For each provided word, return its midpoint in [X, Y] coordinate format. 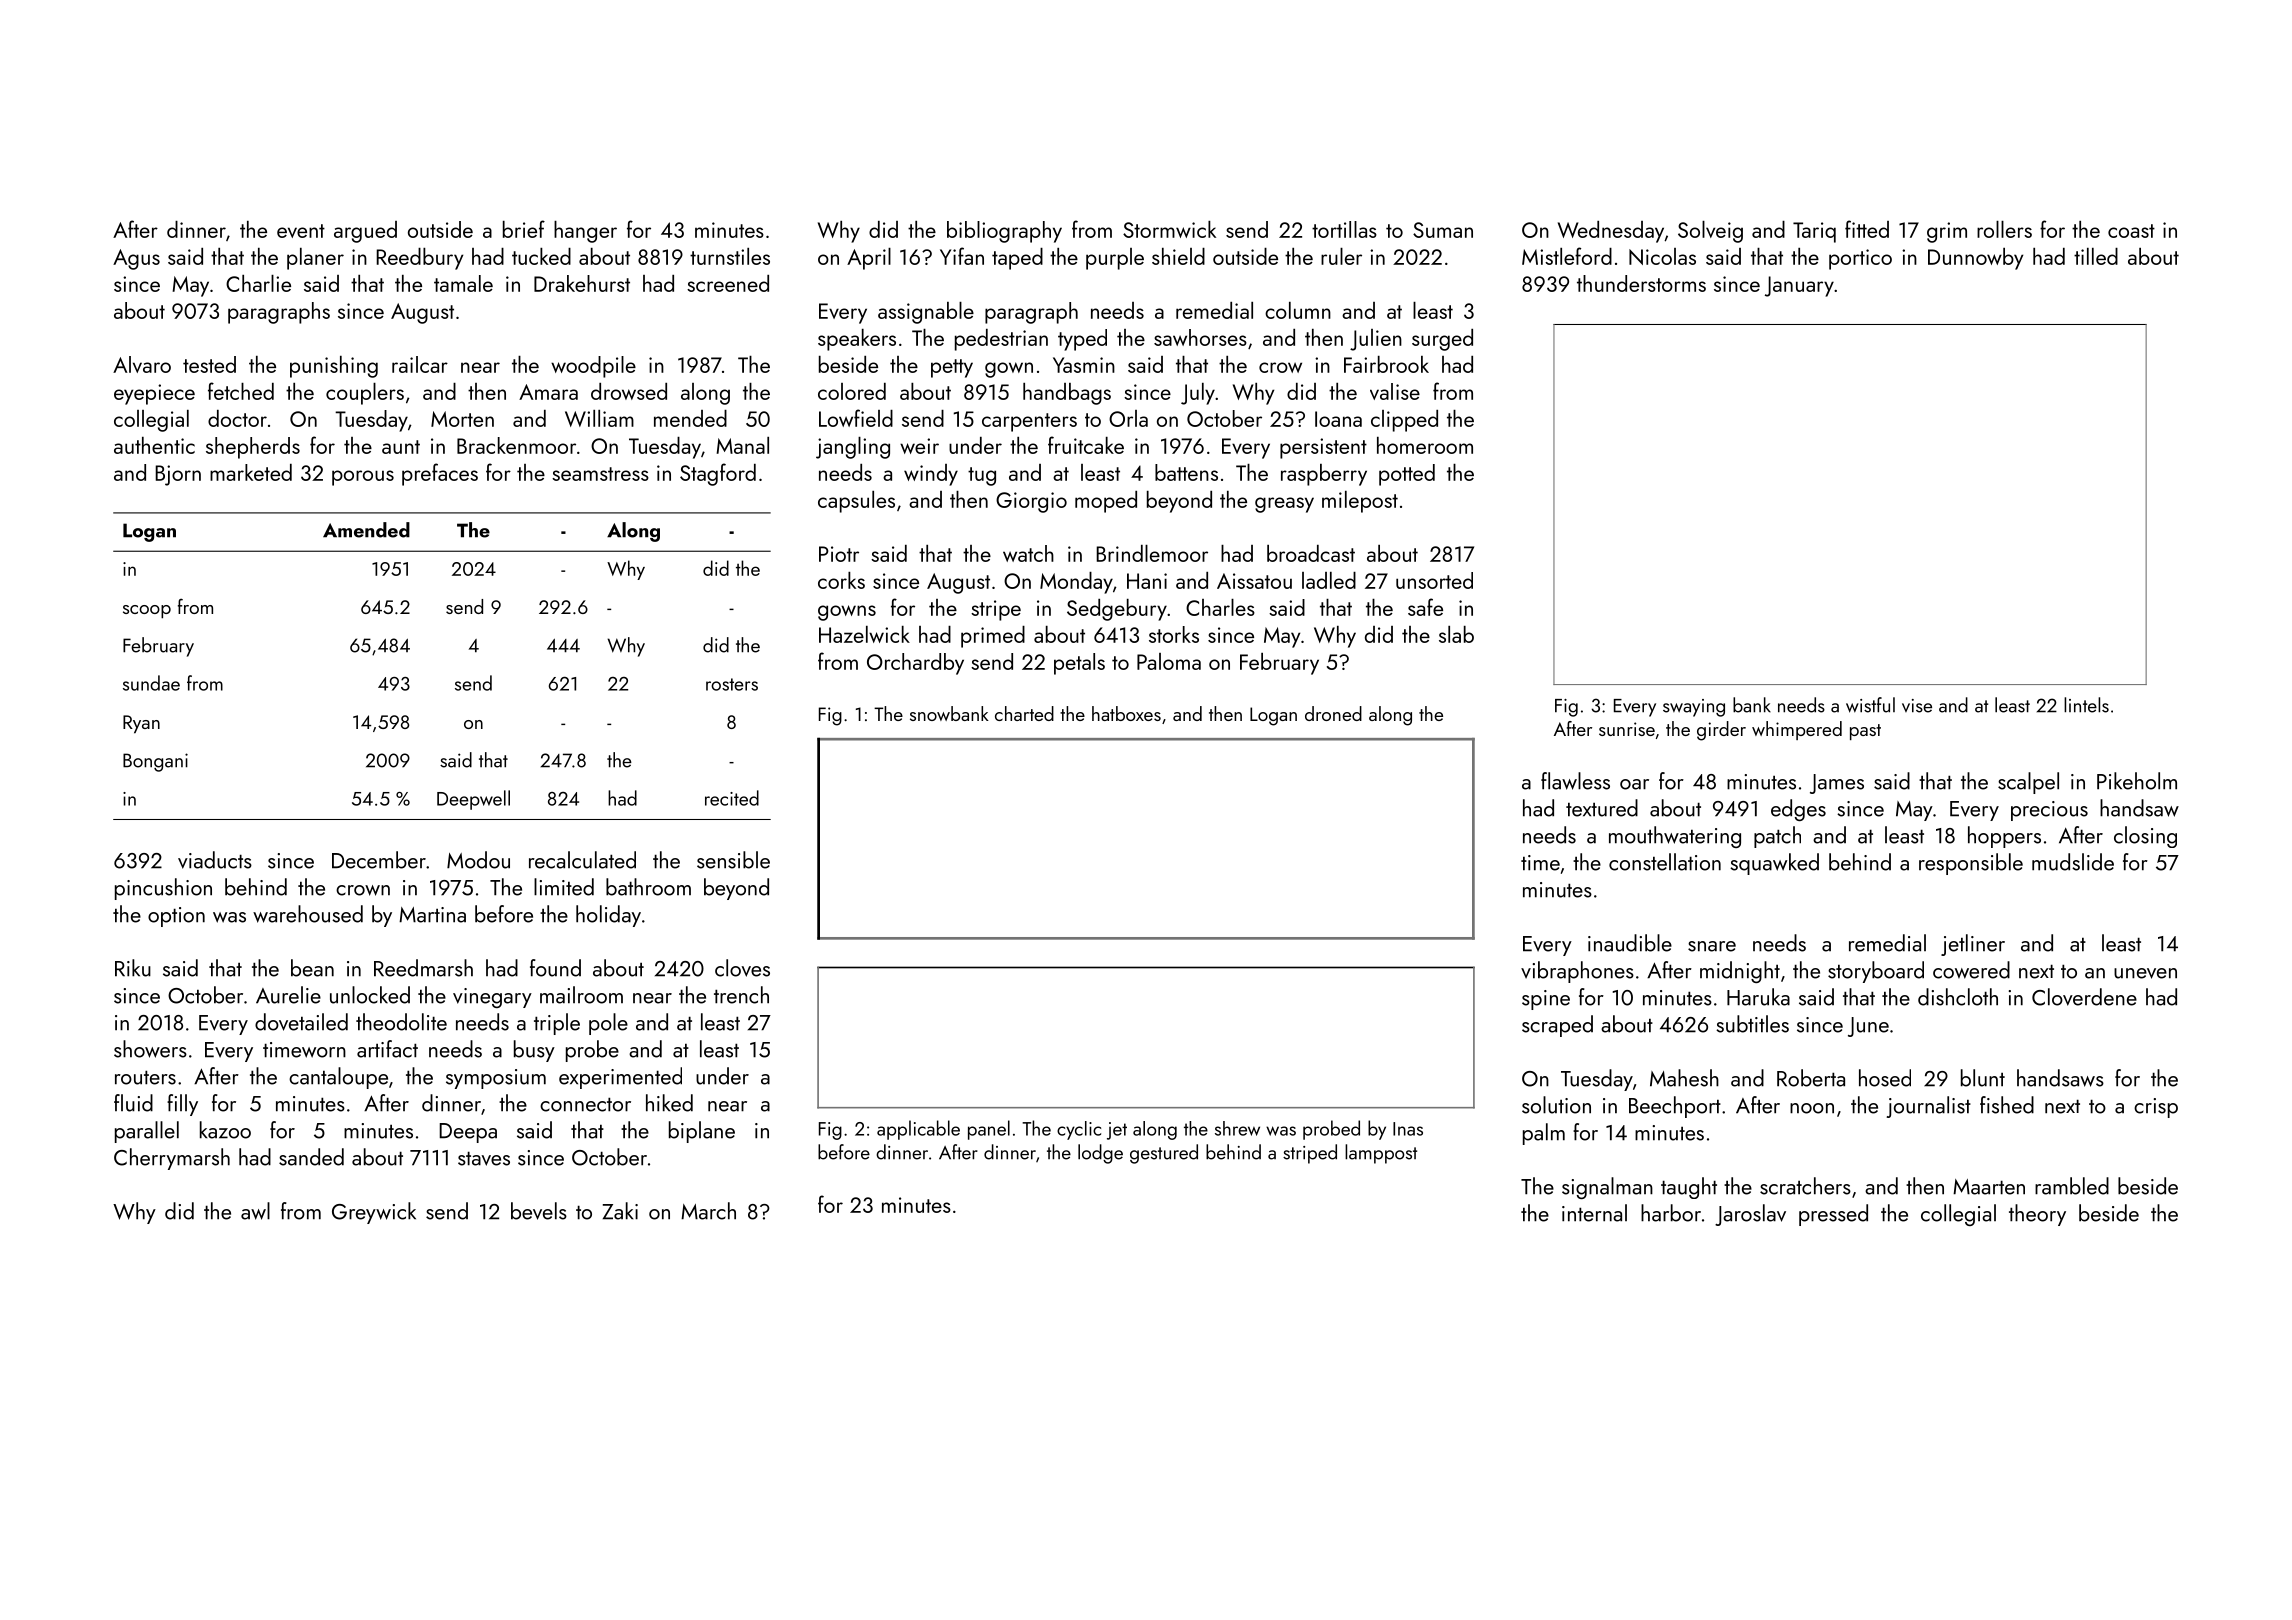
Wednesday [1611, 232]
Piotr [839, 554]
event [301, 231]
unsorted [1434, 580]
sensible [733, 860]
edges [1798, 810]
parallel [147, 1132]
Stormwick [1169, 229]
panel [989, 1130]
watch [1028, 553]
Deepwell [473, 800]
